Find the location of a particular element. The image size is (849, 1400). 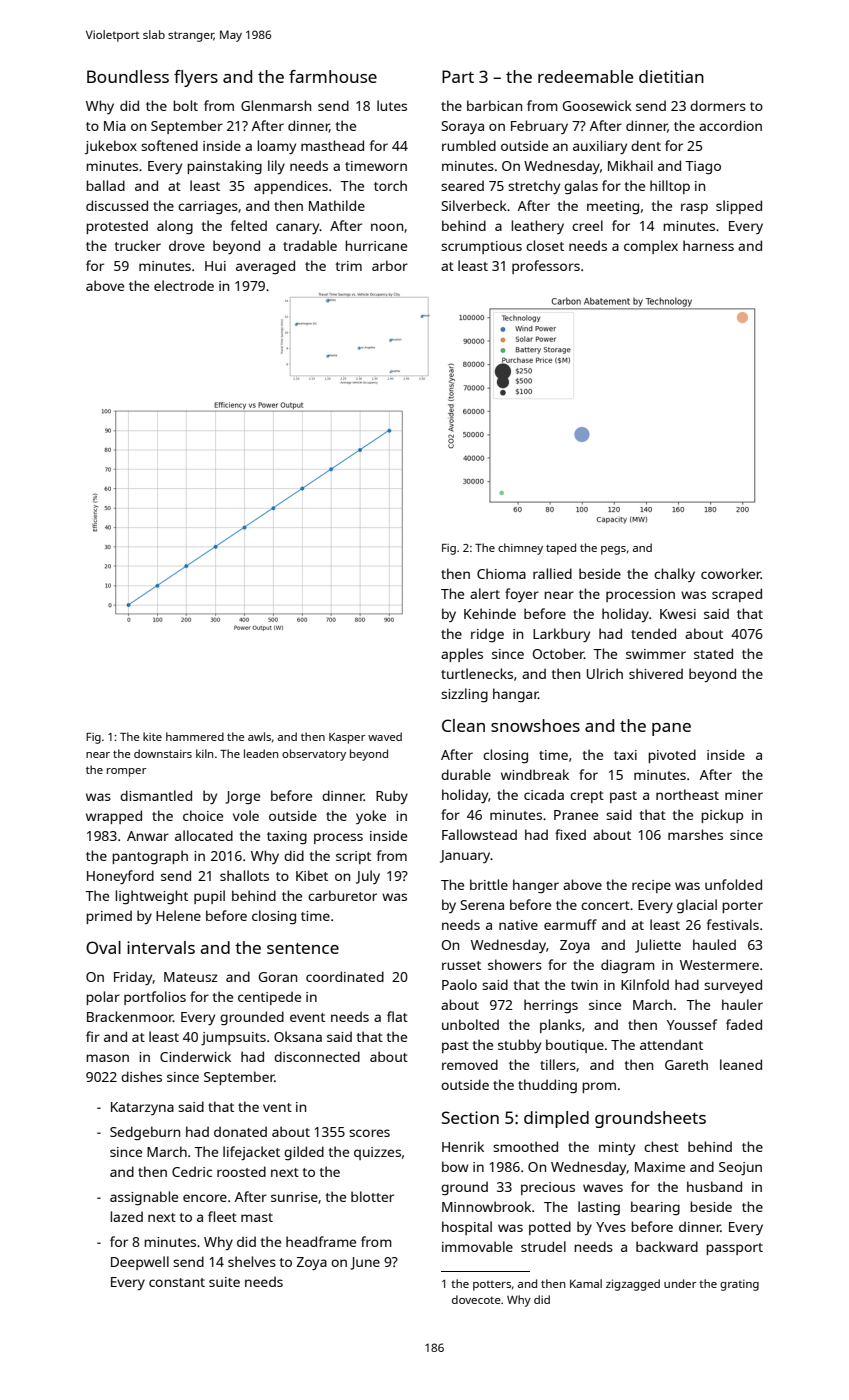

slipped is located at coordinates (739, 207).
